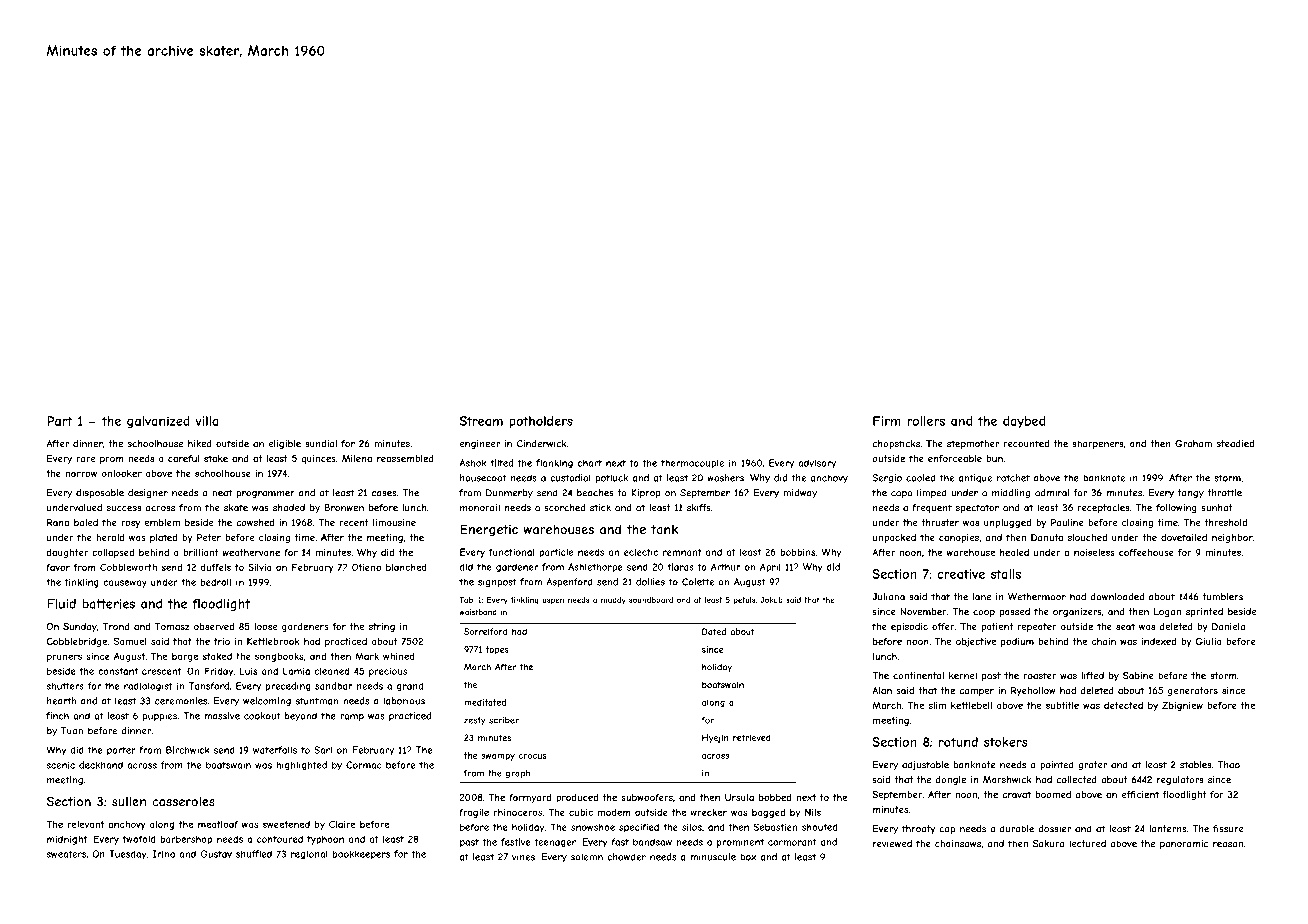 This screenshot has height=924, width=1308. I want to click on relevant, so click(86, 824).
